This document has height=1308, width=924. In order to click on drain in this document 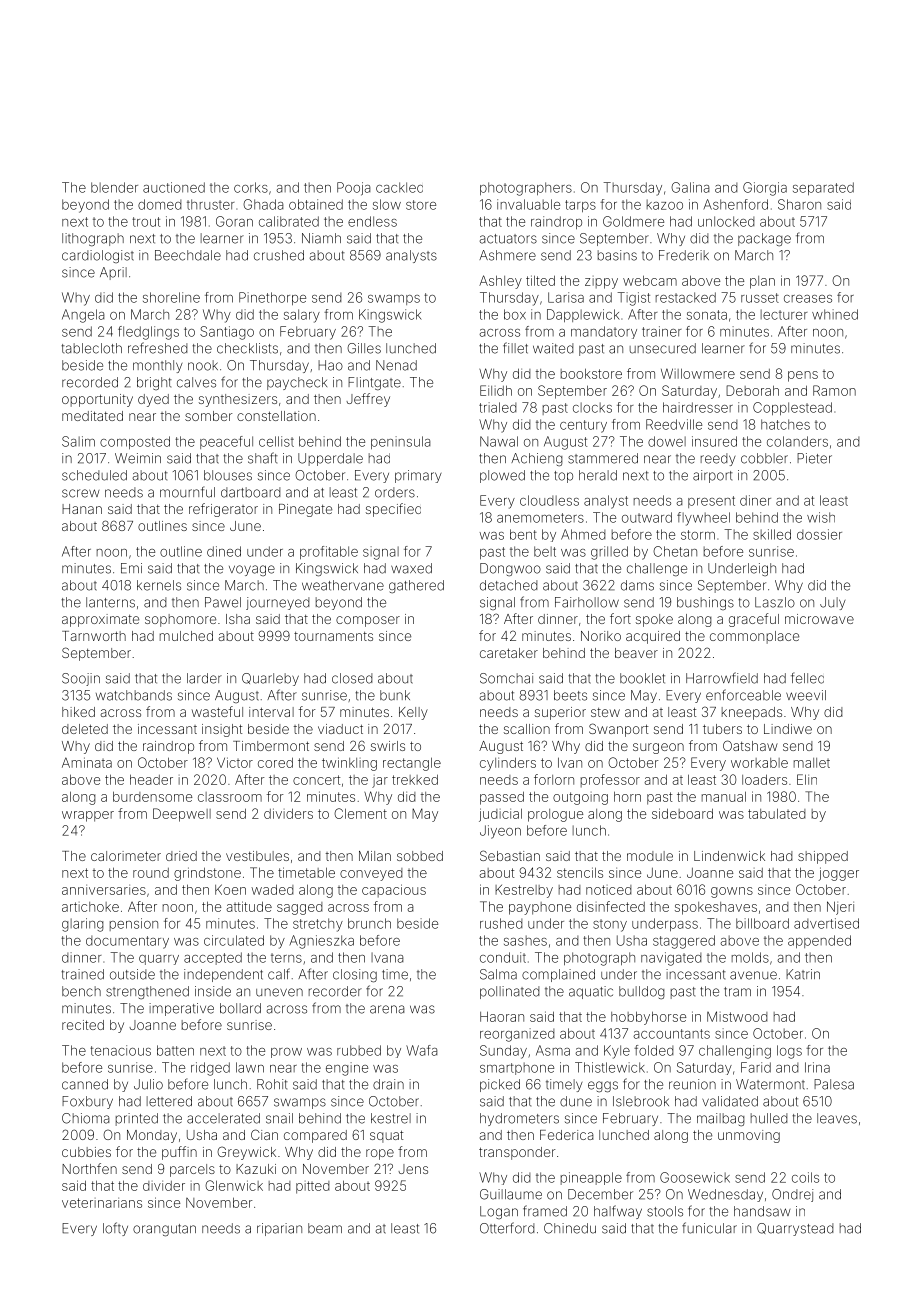, I will do `click(388, 1084)`.
